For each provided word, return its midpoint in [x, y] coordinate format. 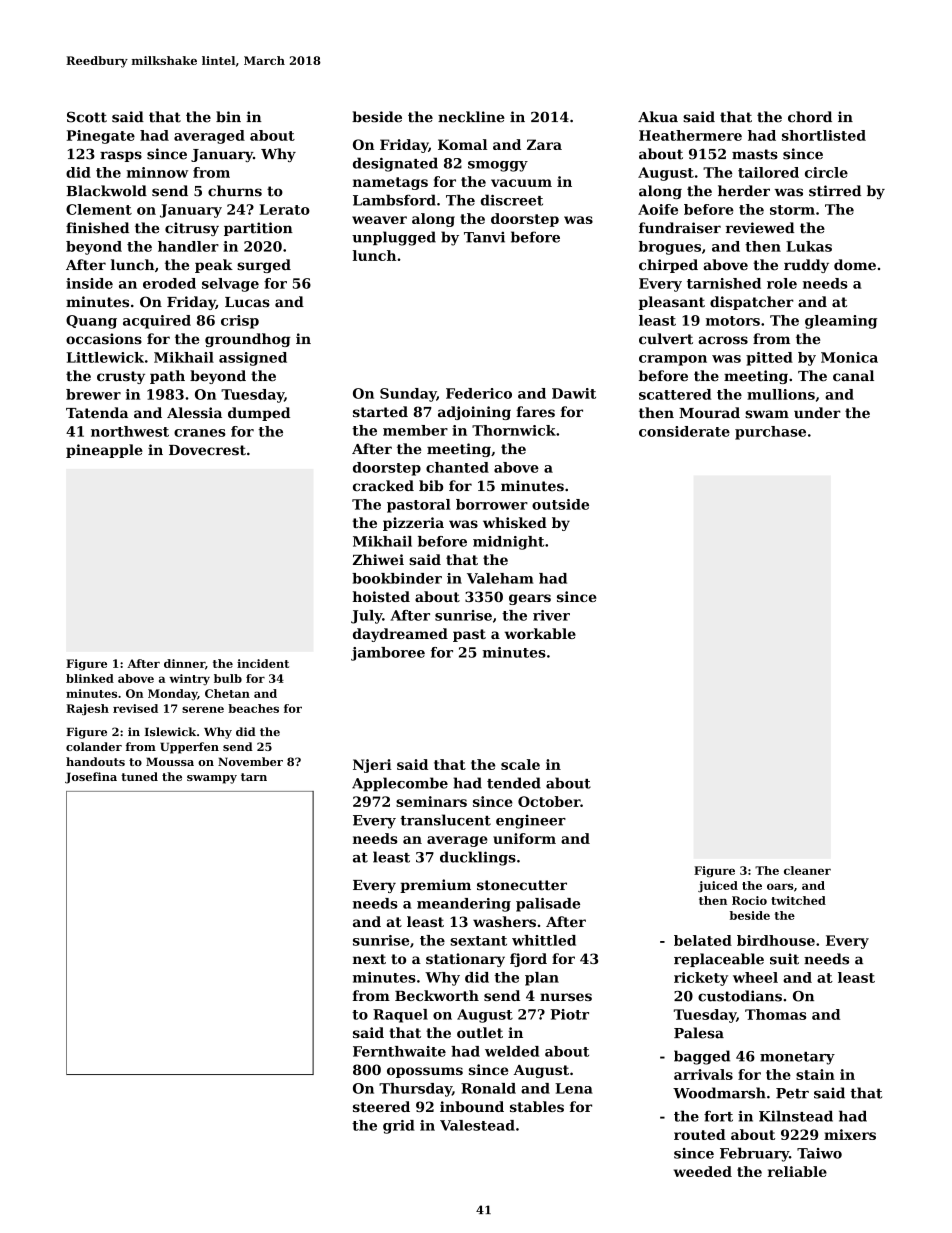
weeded [703, 1171]
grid [399, 1127]
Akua [658, 116]
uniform [524, 838]
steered [381, 1106]
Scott [87, 117]
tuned [139, 776]
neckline [471, 117]
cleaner [807, 870]
